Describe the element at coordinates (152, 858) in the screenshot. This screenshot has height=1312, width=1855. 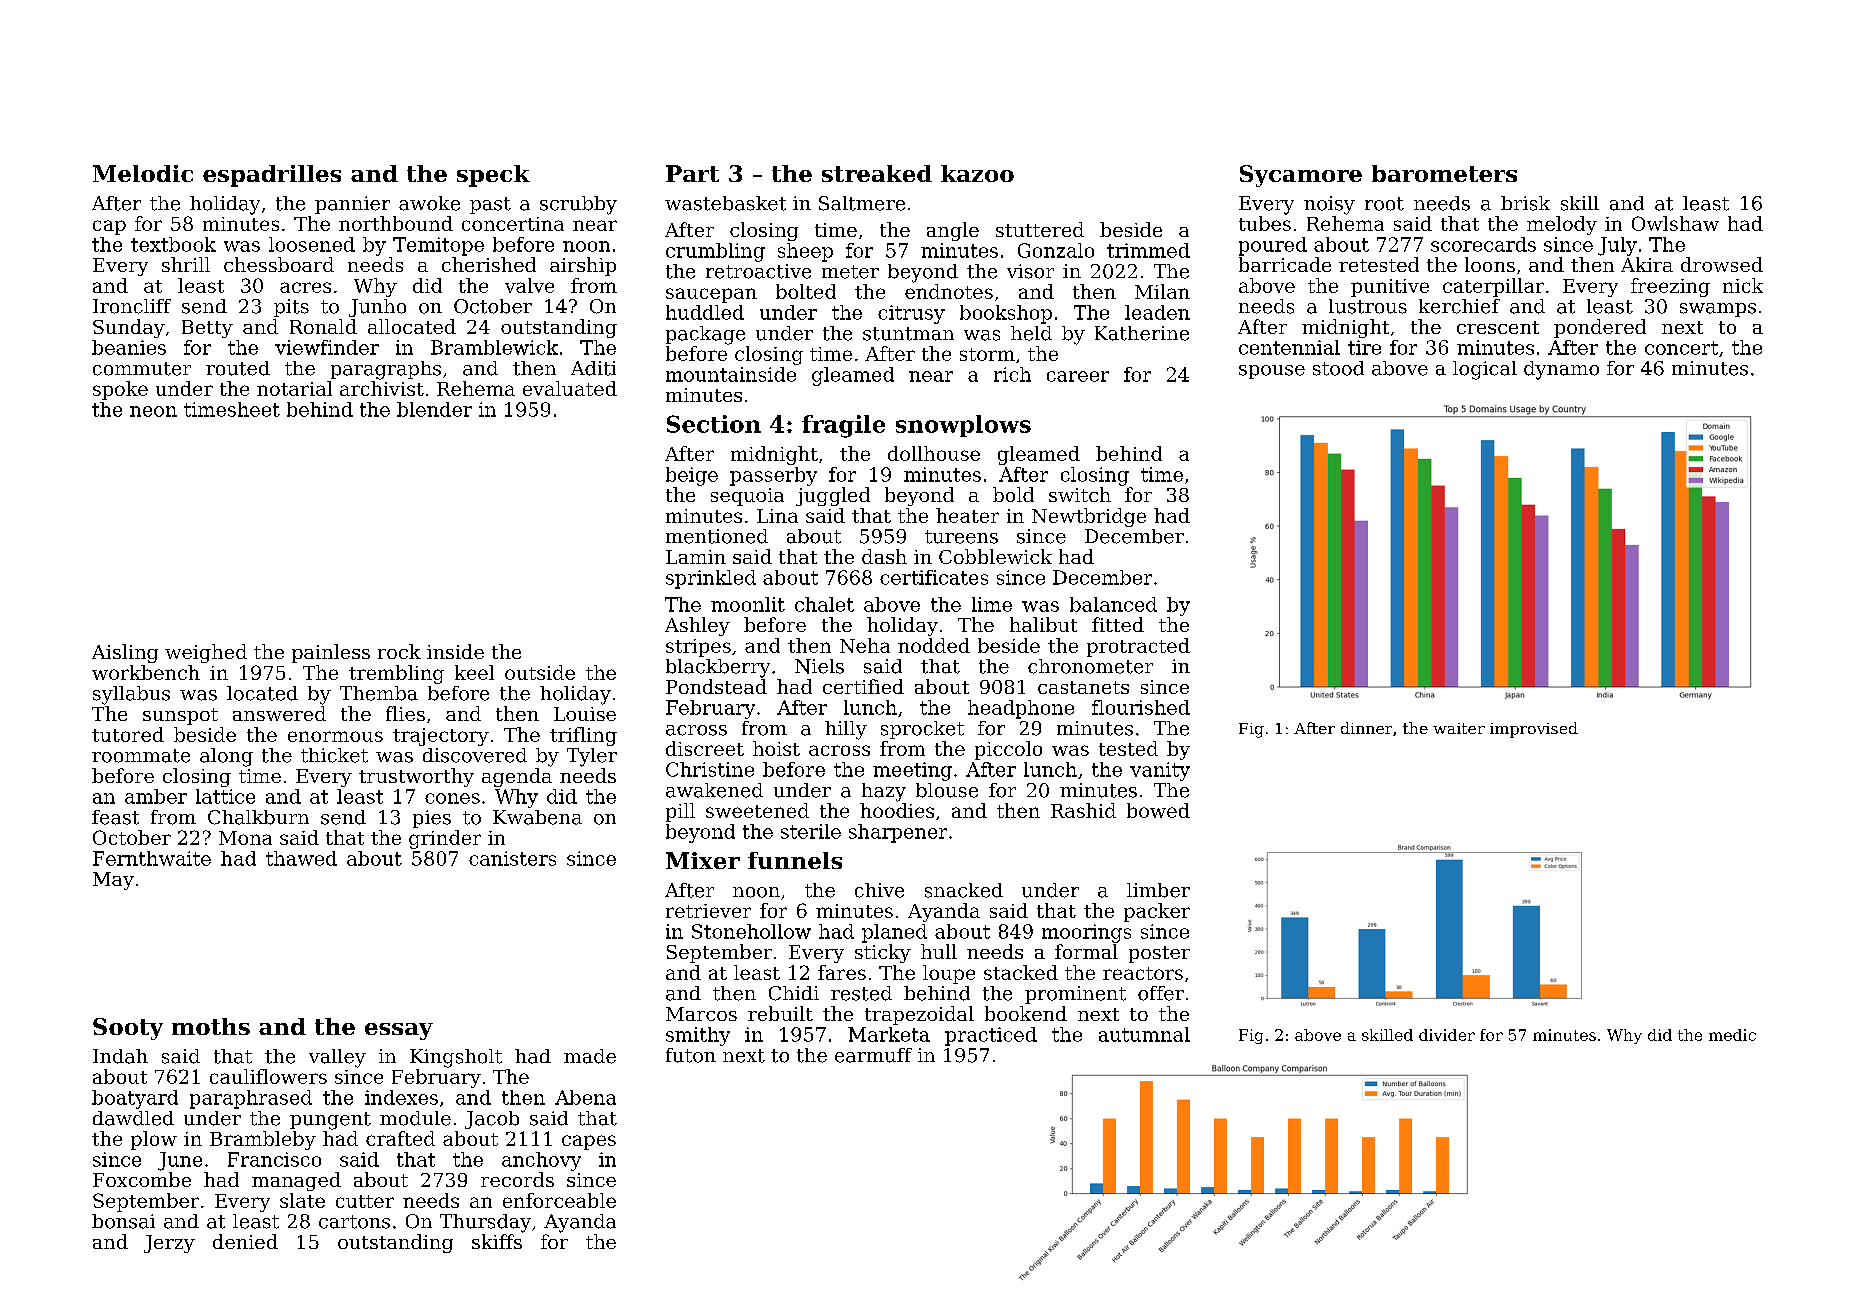
I see `Fernthwaite` at that location.
